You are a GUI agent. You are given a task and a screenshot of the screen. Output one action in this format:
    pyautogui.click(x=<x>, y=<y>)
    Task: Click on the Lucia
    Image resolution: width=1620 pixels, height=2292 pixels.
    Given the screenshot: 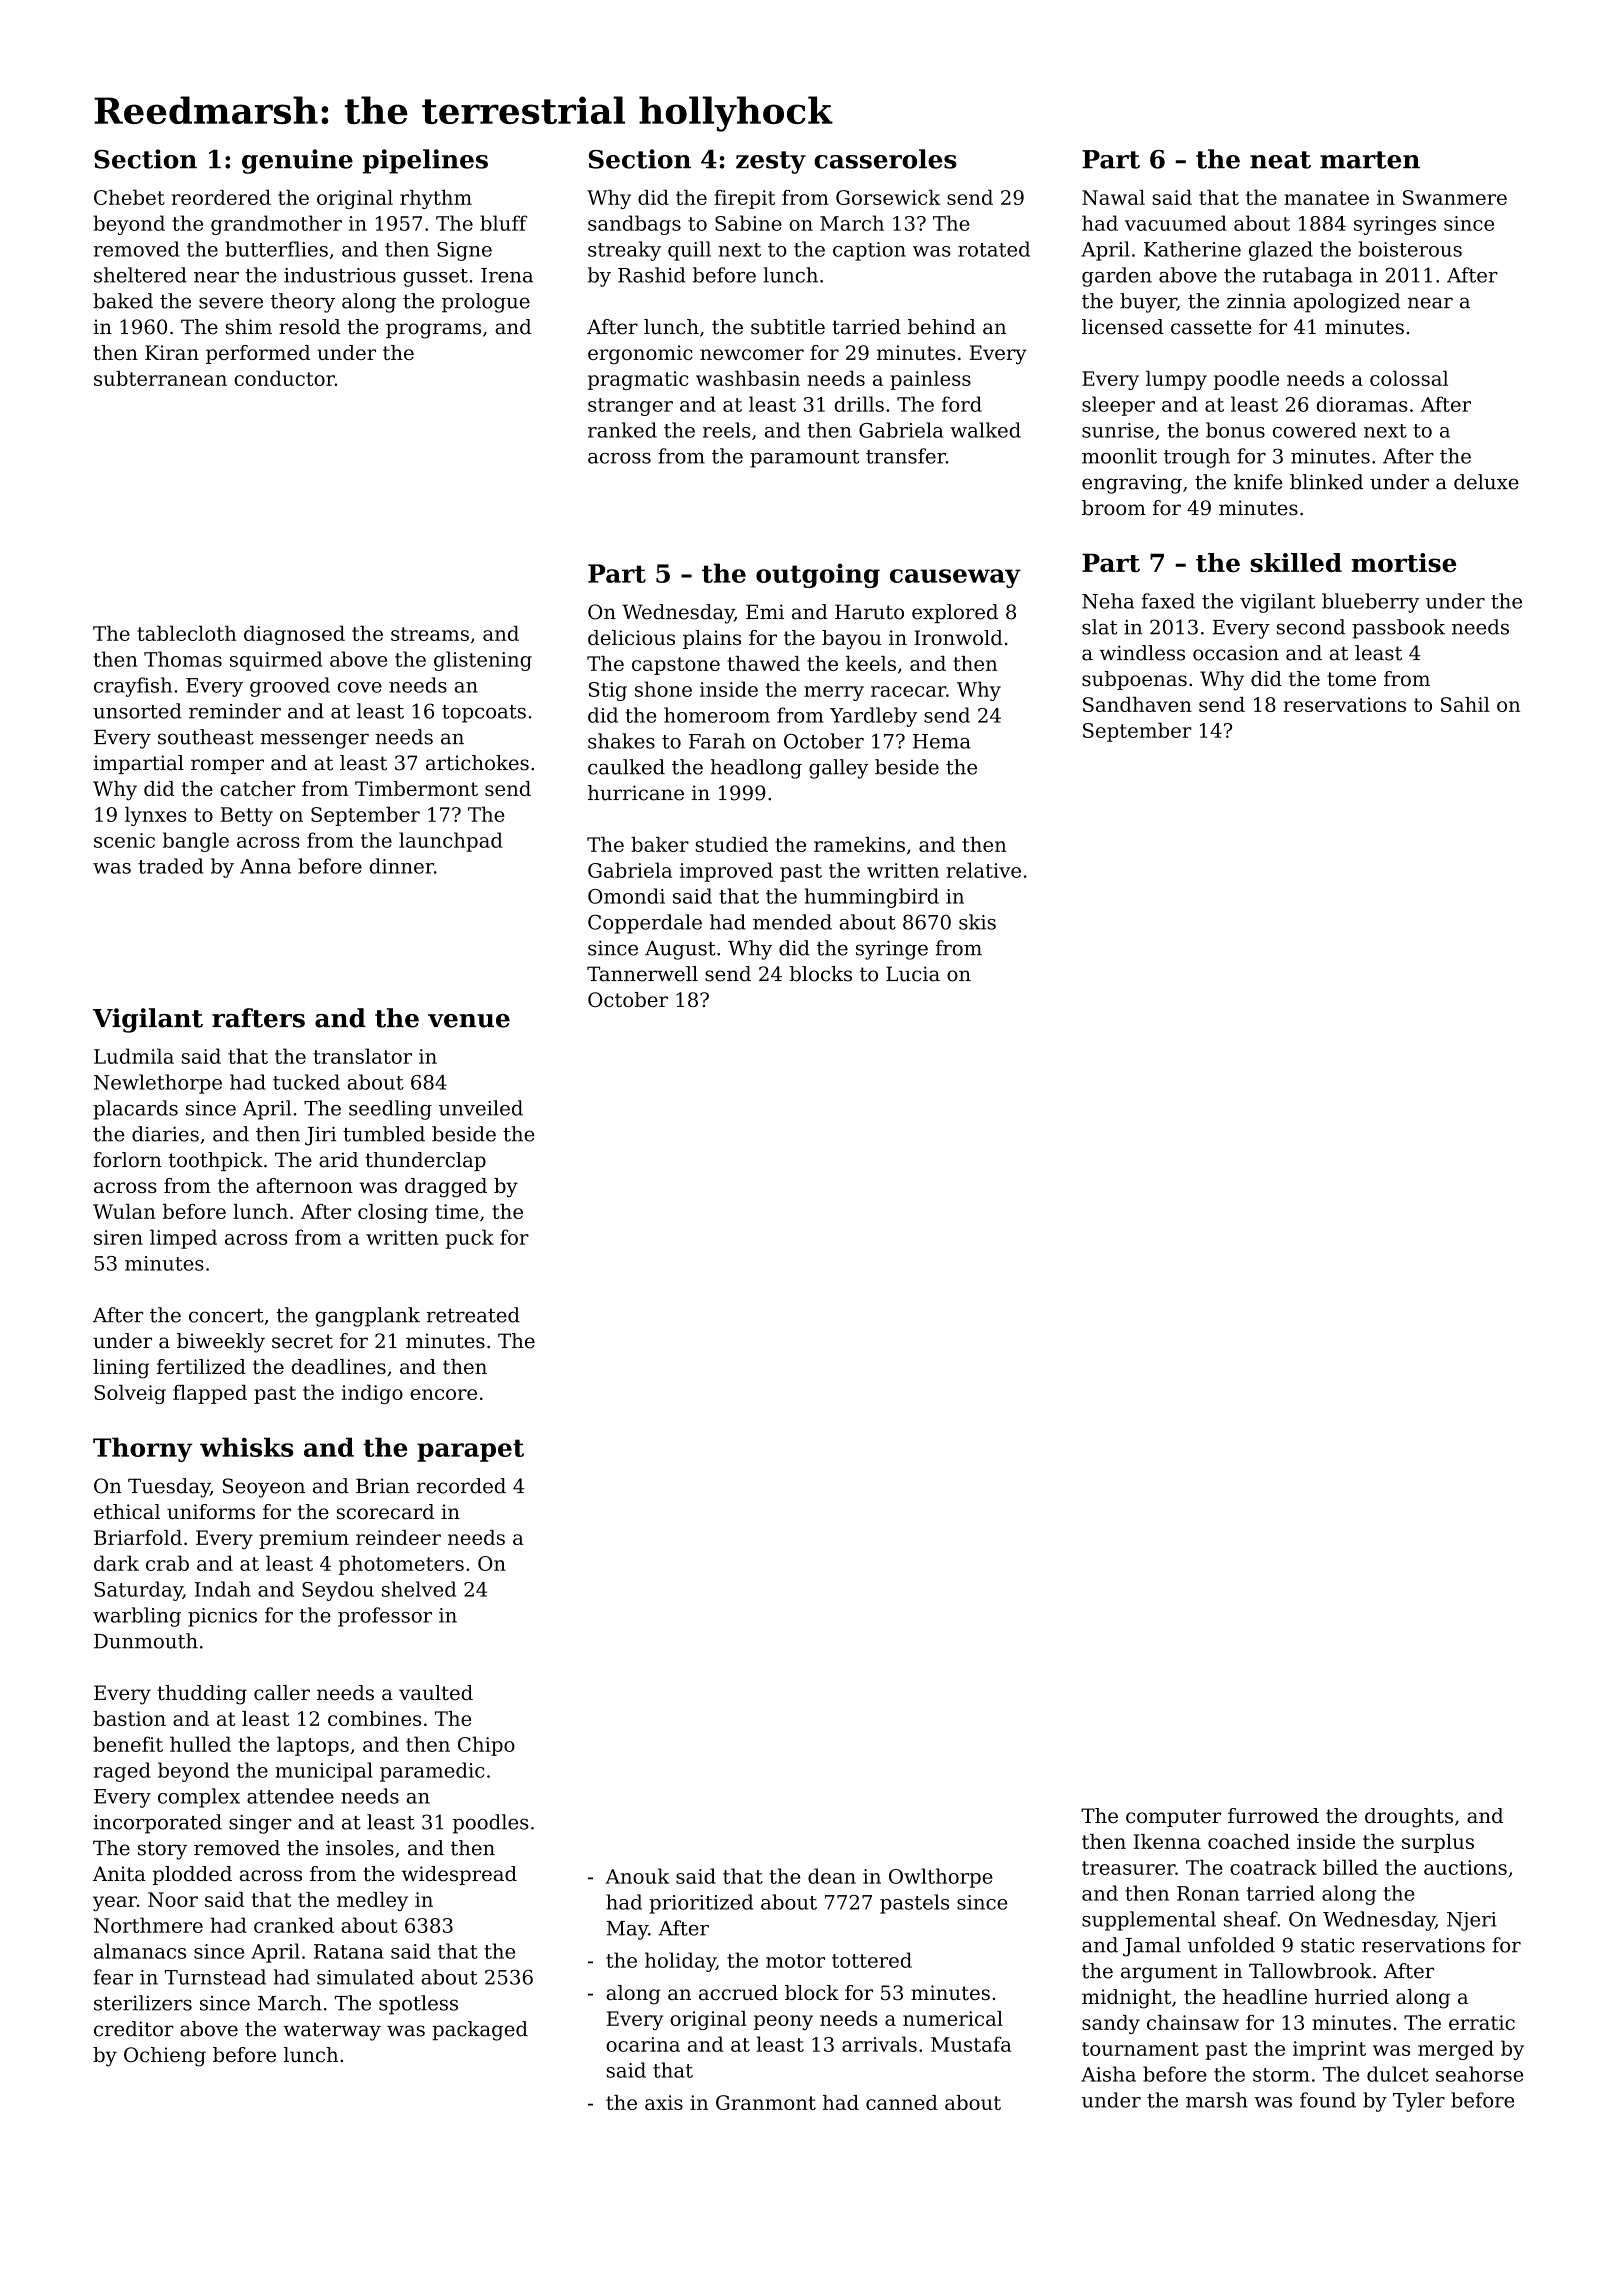 What is the action you would take?
    pyautogui.click(x=913, y=974)
